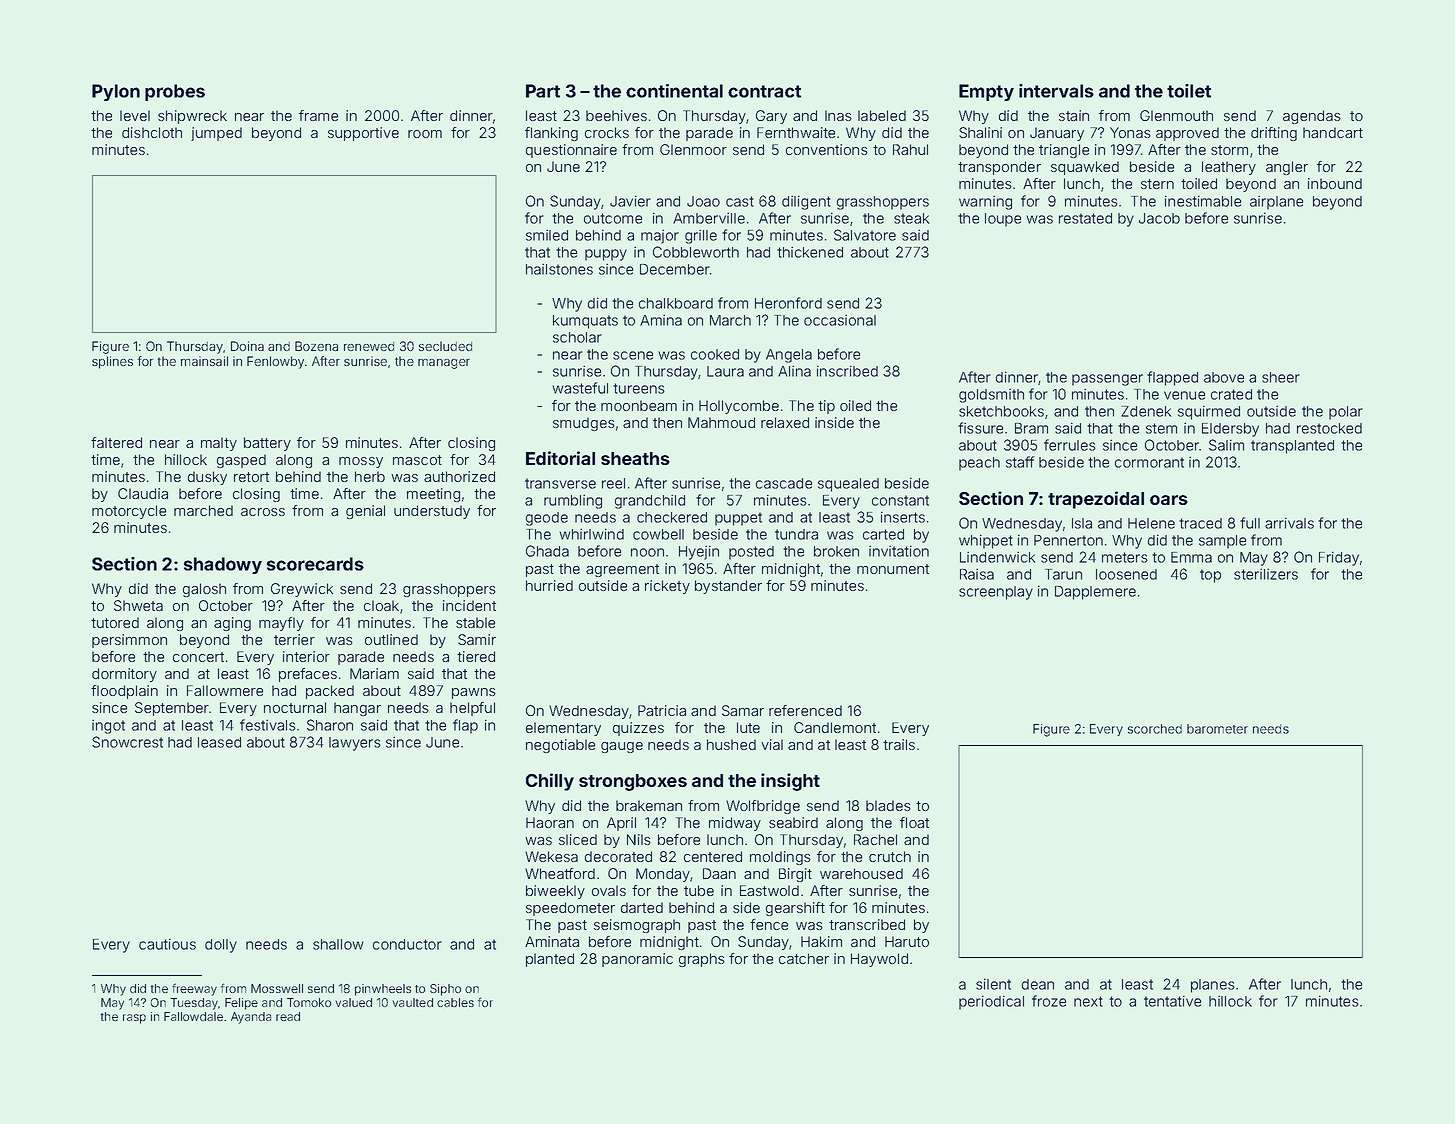  What do you see at coordinates (251, 477) in the page?
I see `retort` at bounding box center [251, 477].
